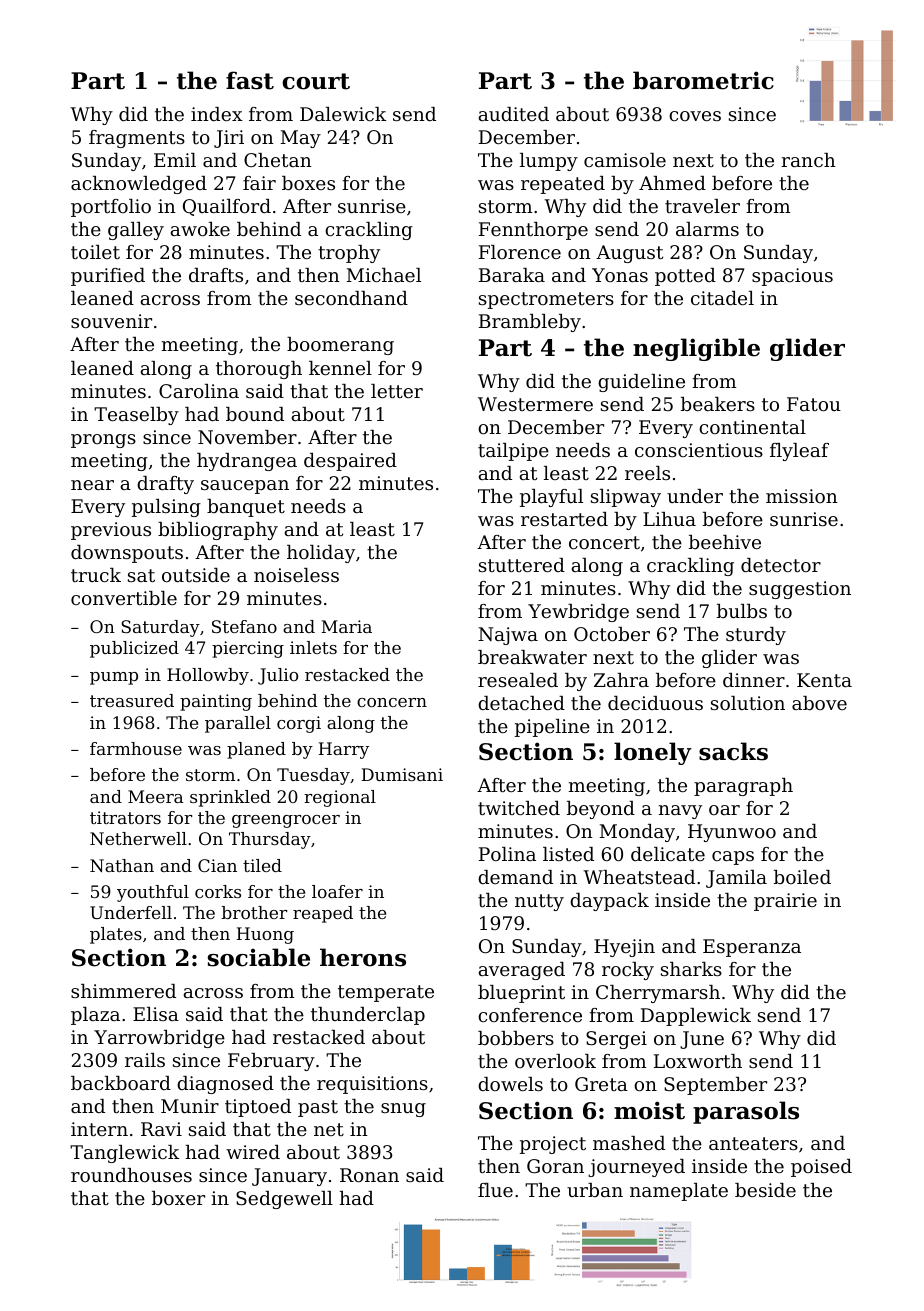 The width and height of the screenshot is (924, 1311). What do you see at coordinates (824, 680) in the screenshot?
I see `Kenta` at bounding box center [824, 680].
